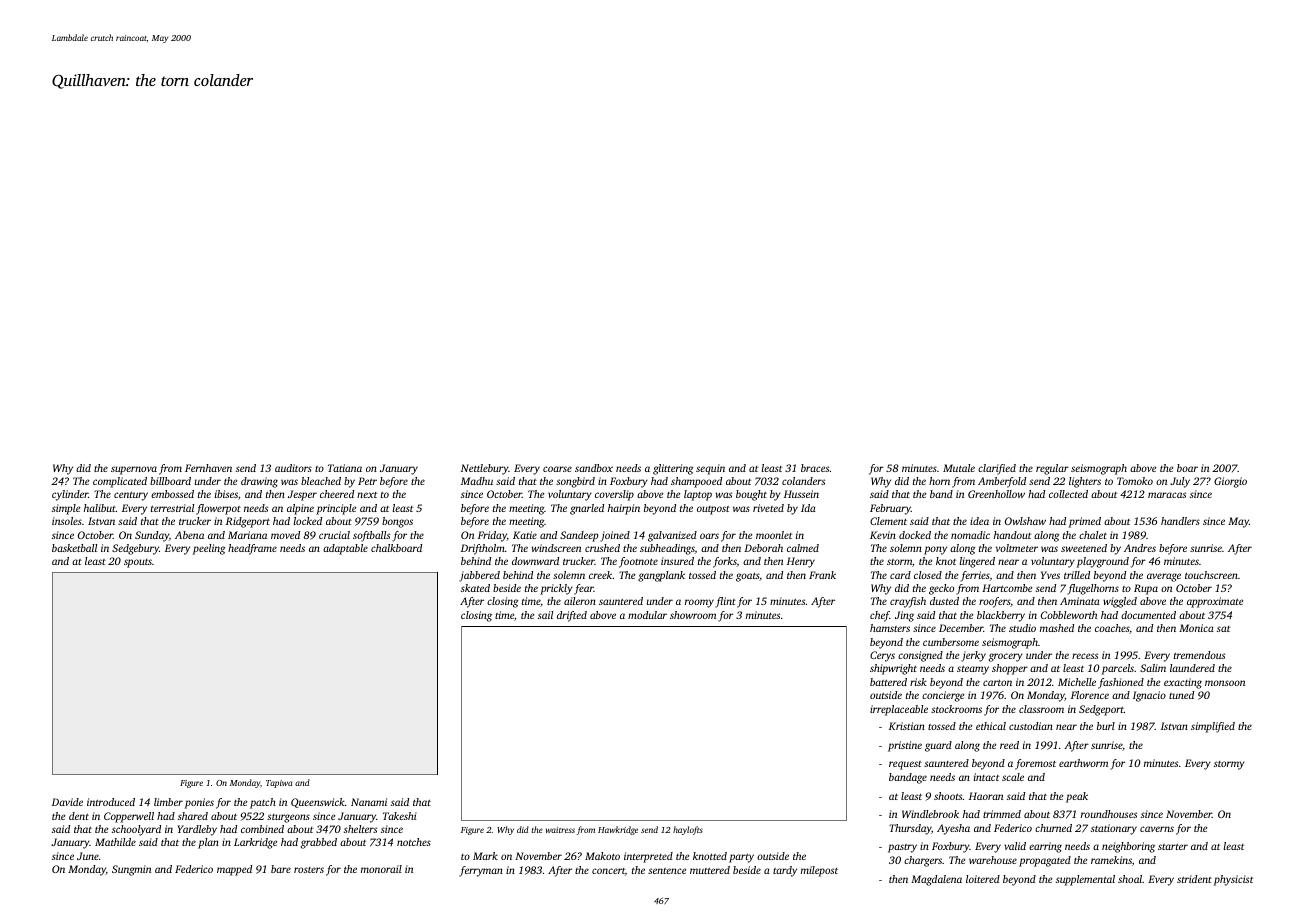 The height and width of the document is (924, 1308). Describe the element at coordinates (293, 468) in the document. I see `auditors` at that location.
